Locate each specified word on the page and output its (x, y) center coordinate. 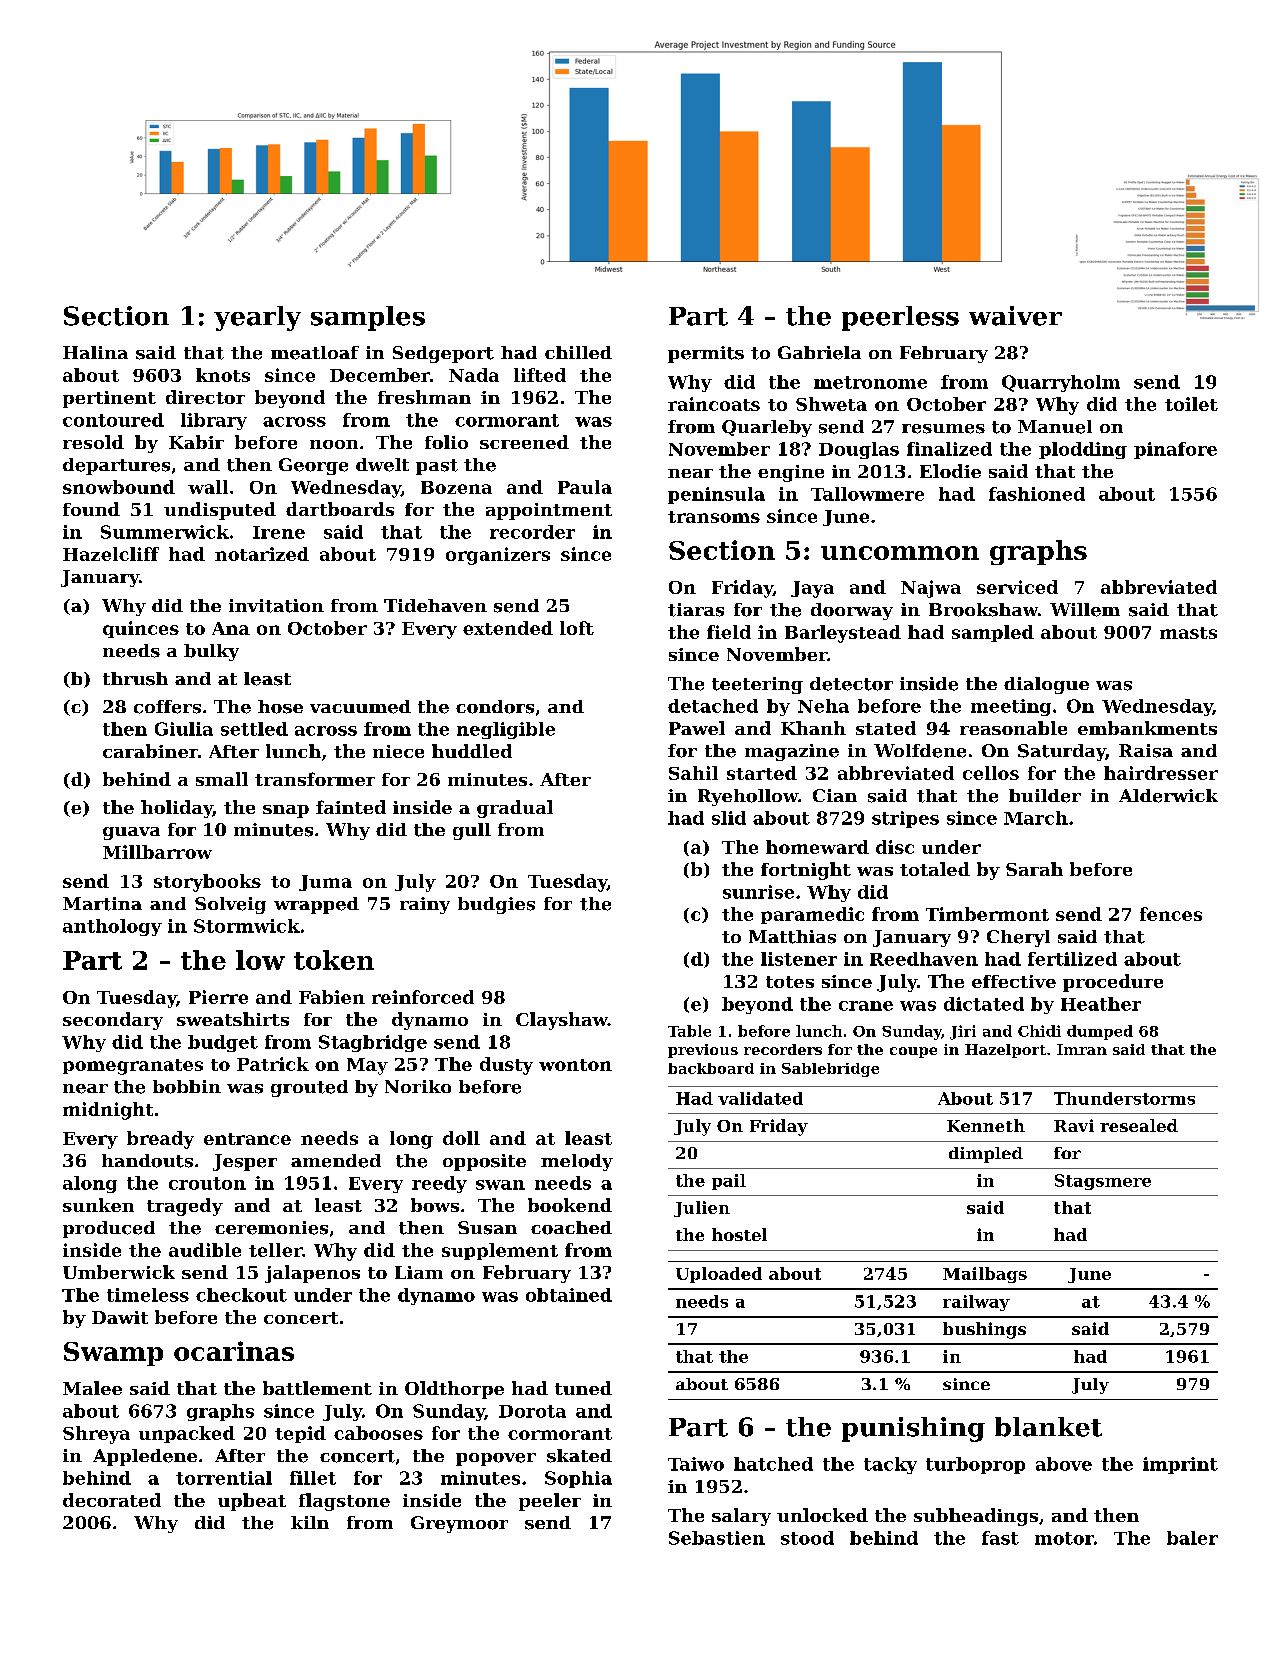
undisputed (220, 511)
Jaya (812, 589)
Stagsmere (1103, 1182)
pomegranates (133, 1067)
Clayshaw (562, 1021)
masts (1188, 633)
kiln (310, 1522)
